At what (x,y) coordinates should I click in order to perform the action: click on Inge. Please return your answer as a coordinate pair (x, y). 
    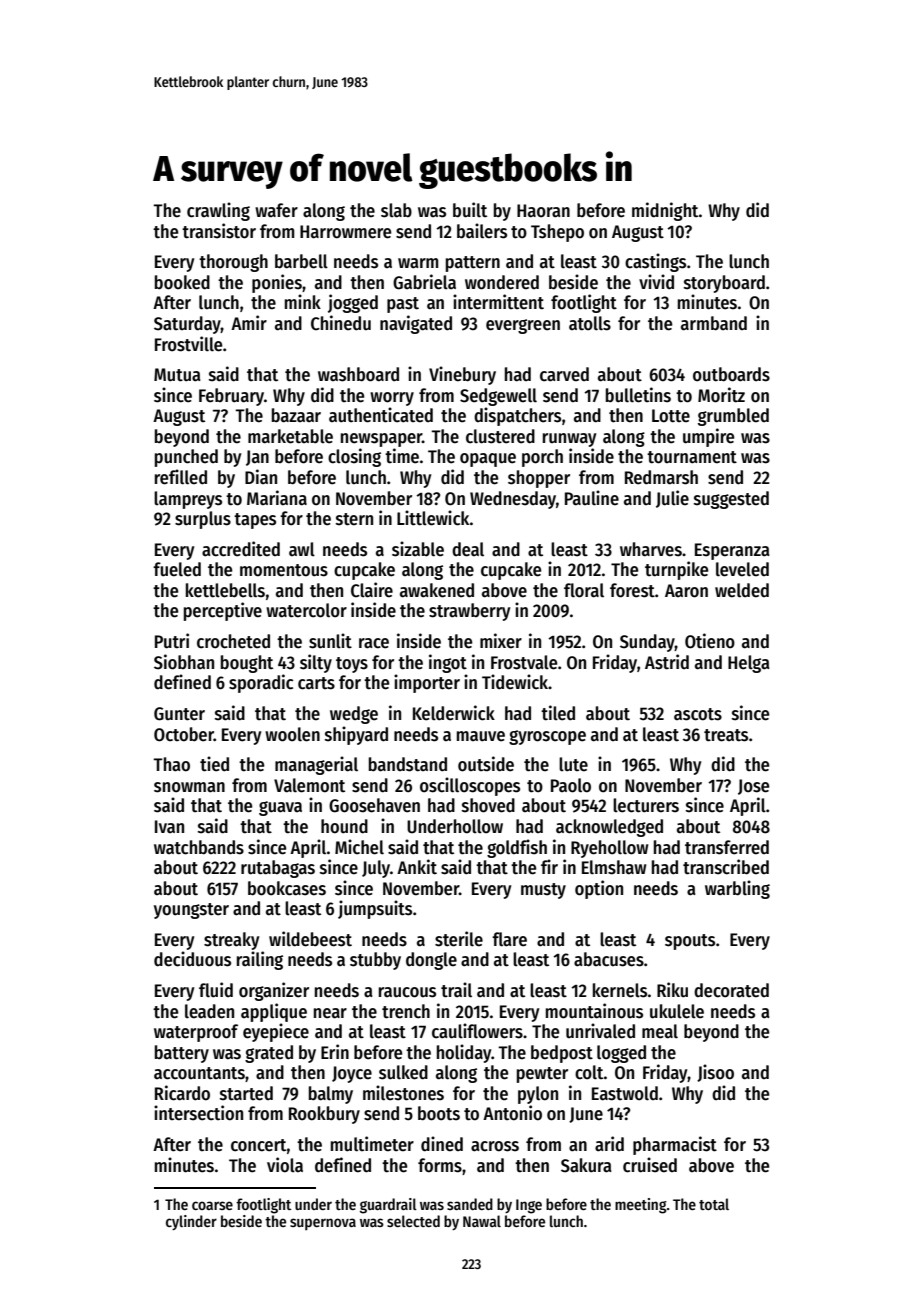
    Looking at the image, I should click on (529, 1206).
